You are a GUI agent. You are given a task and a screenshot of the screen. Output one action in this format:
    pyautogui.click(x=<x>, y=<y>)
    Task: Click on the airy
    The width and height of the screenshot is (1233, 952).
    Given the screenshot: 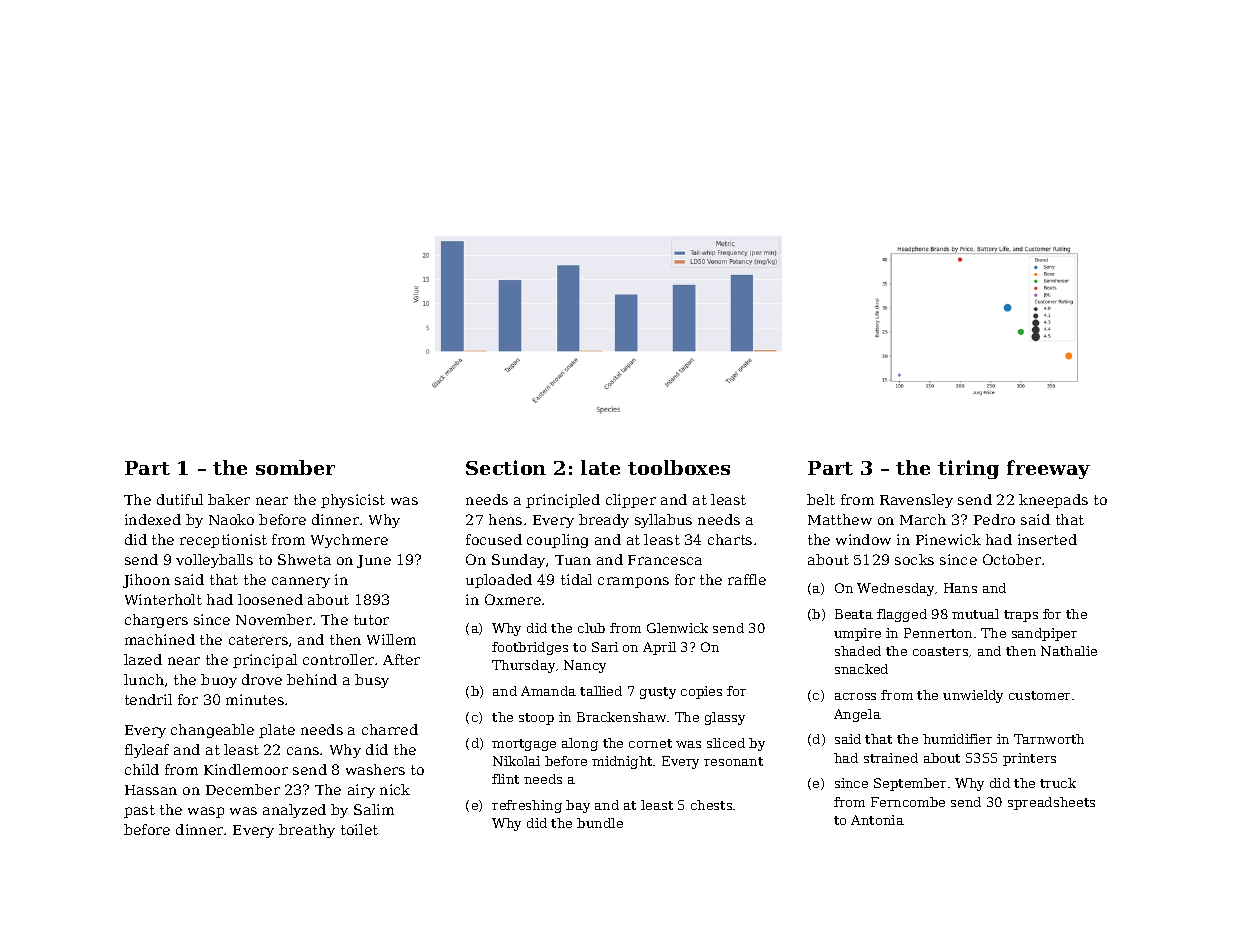 What is the action you would take?
    pyautogui.click(x=361, y=791)
